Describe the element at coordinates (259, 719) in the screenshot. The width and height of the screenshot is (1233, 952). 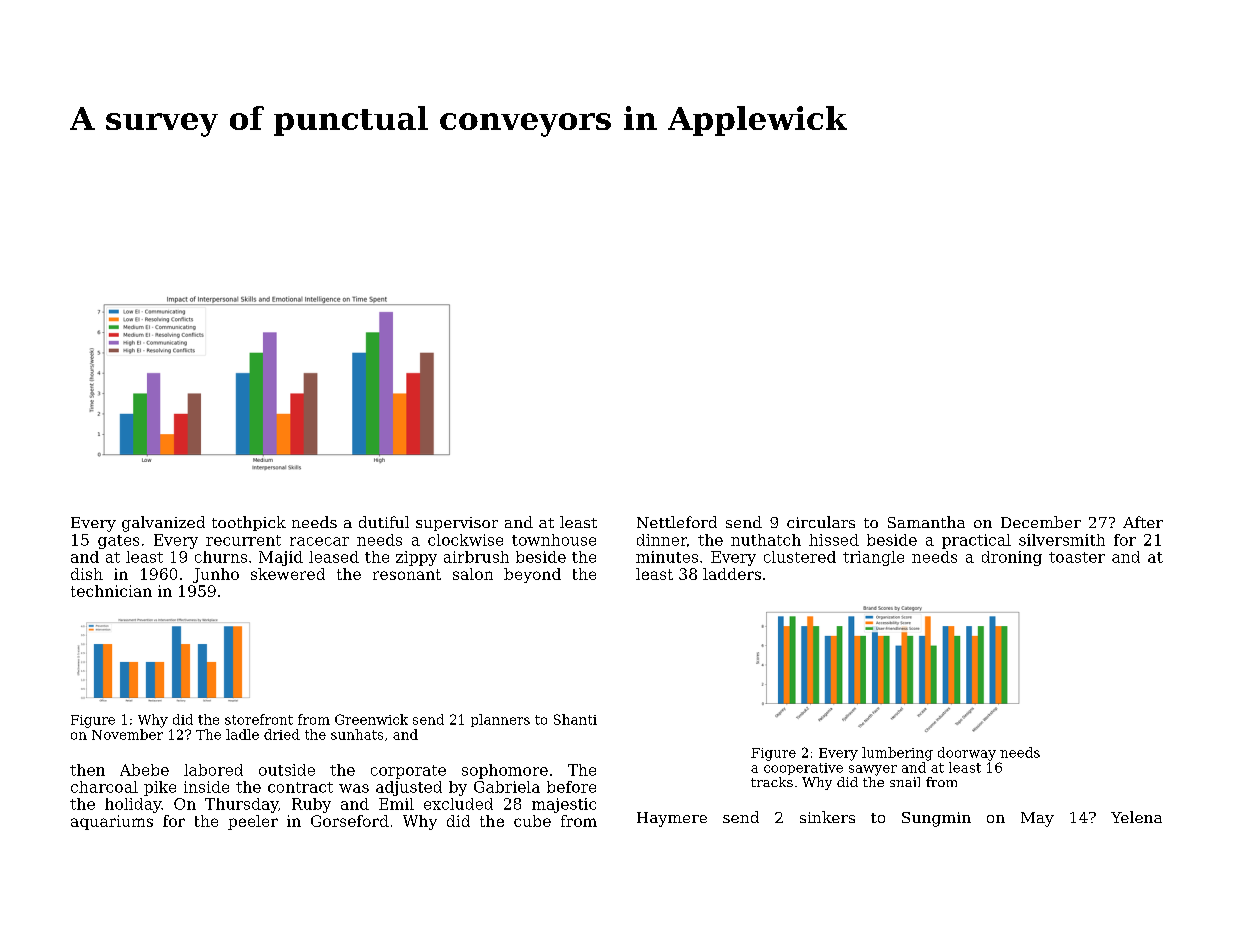
I see `storefront` at that location.
